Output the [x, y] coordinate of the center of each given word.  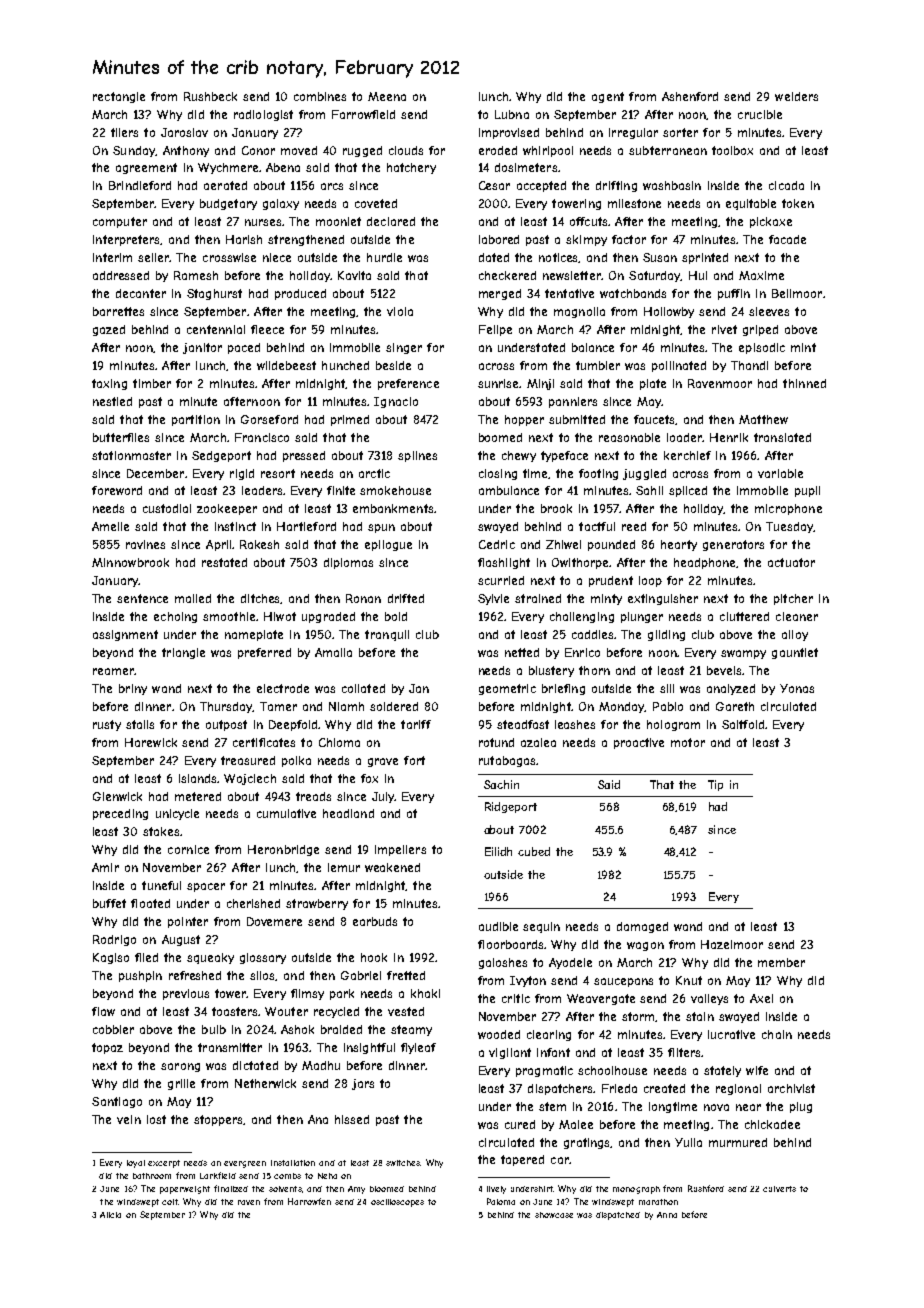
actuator [791, 562]
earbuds [375, 921]
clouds [406, 150]
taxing [109, 384]
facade [787, 239]
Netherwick [265, 1083]
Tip [715, 785]
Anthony [186, 151]
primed [350, 420]
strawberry [317, 904]
